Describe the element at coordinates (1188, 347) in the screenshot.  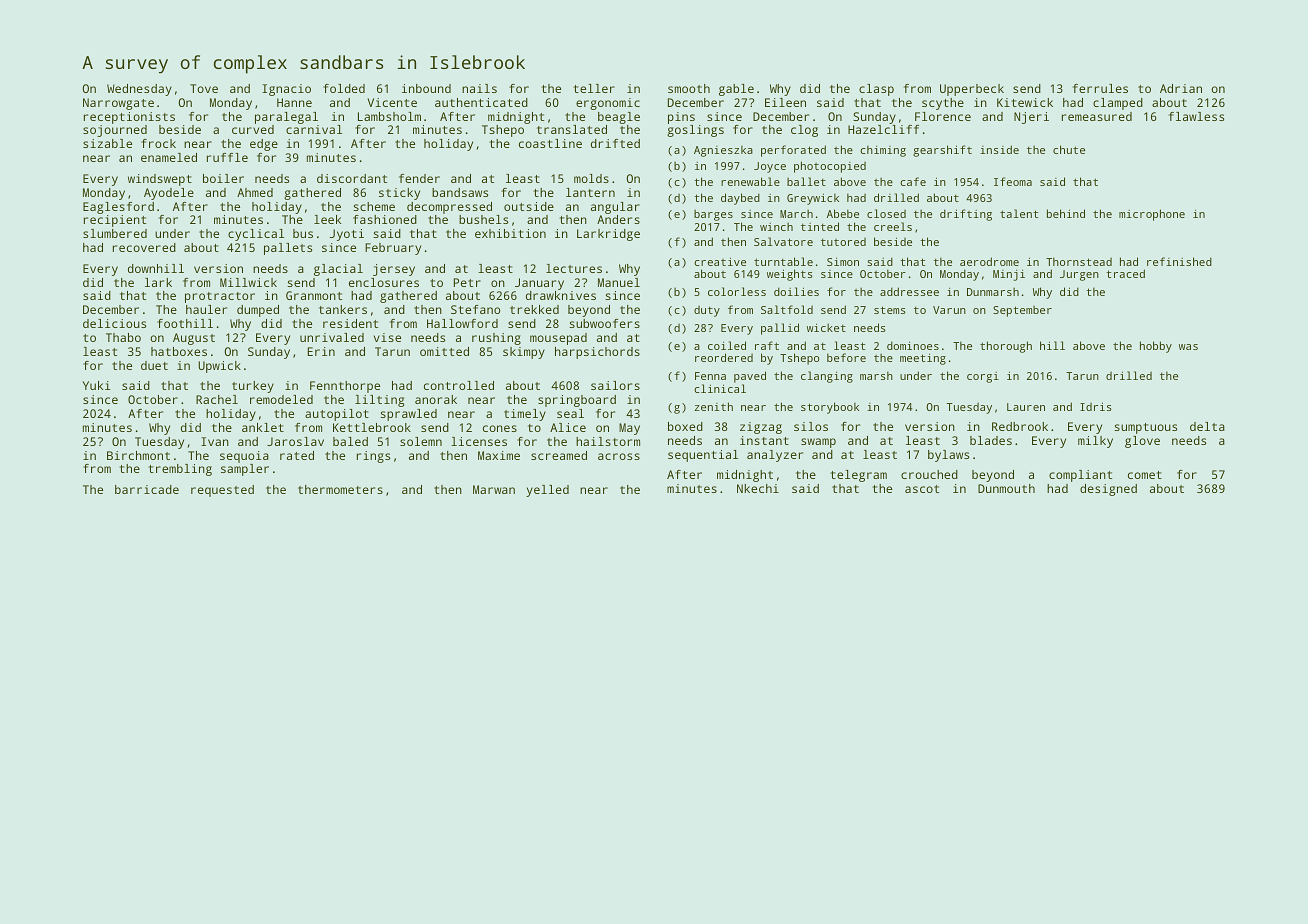
I see `was` at that location.
